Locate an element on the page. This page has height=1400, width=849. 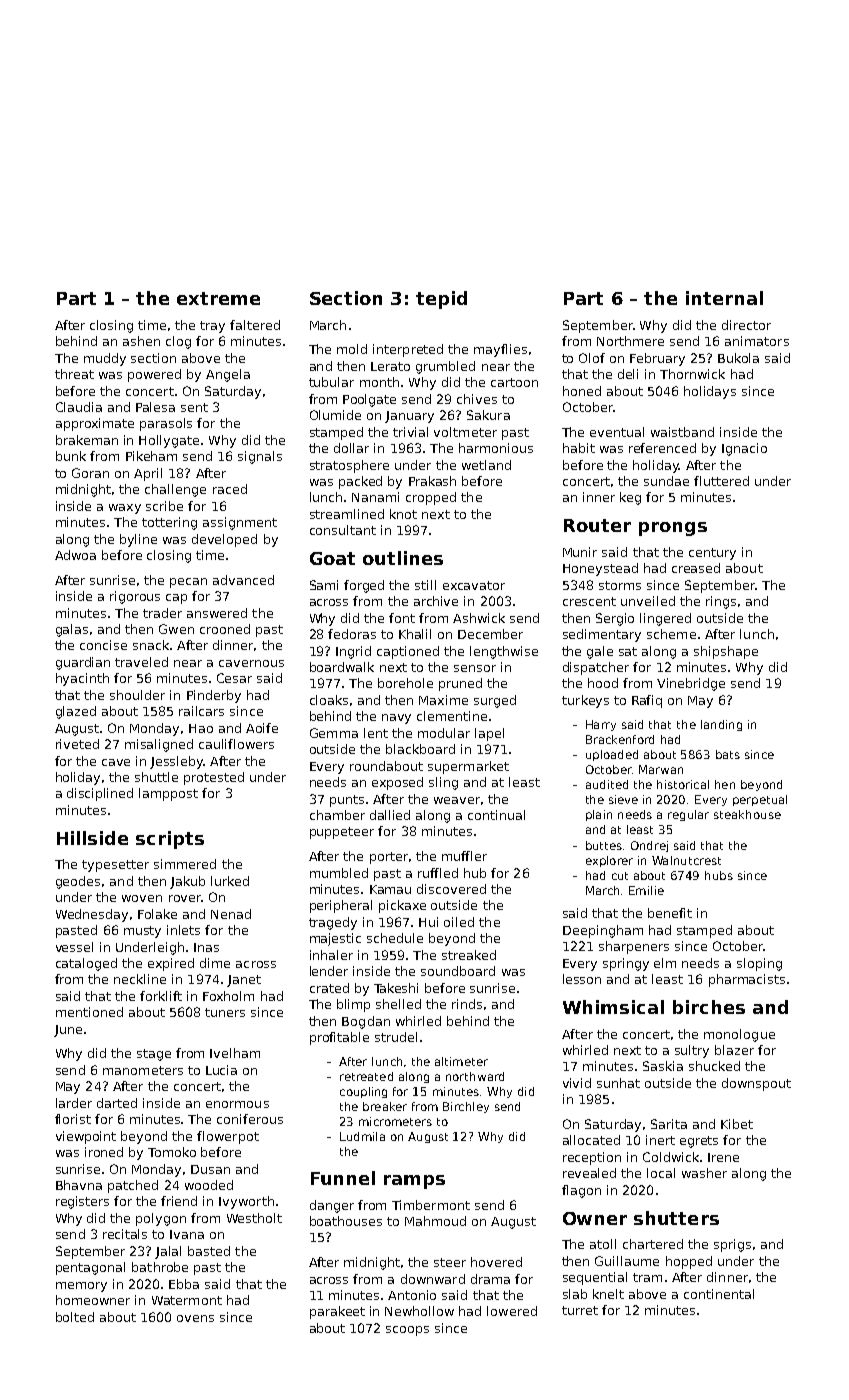
protested is located at coordinates (214, 778).
